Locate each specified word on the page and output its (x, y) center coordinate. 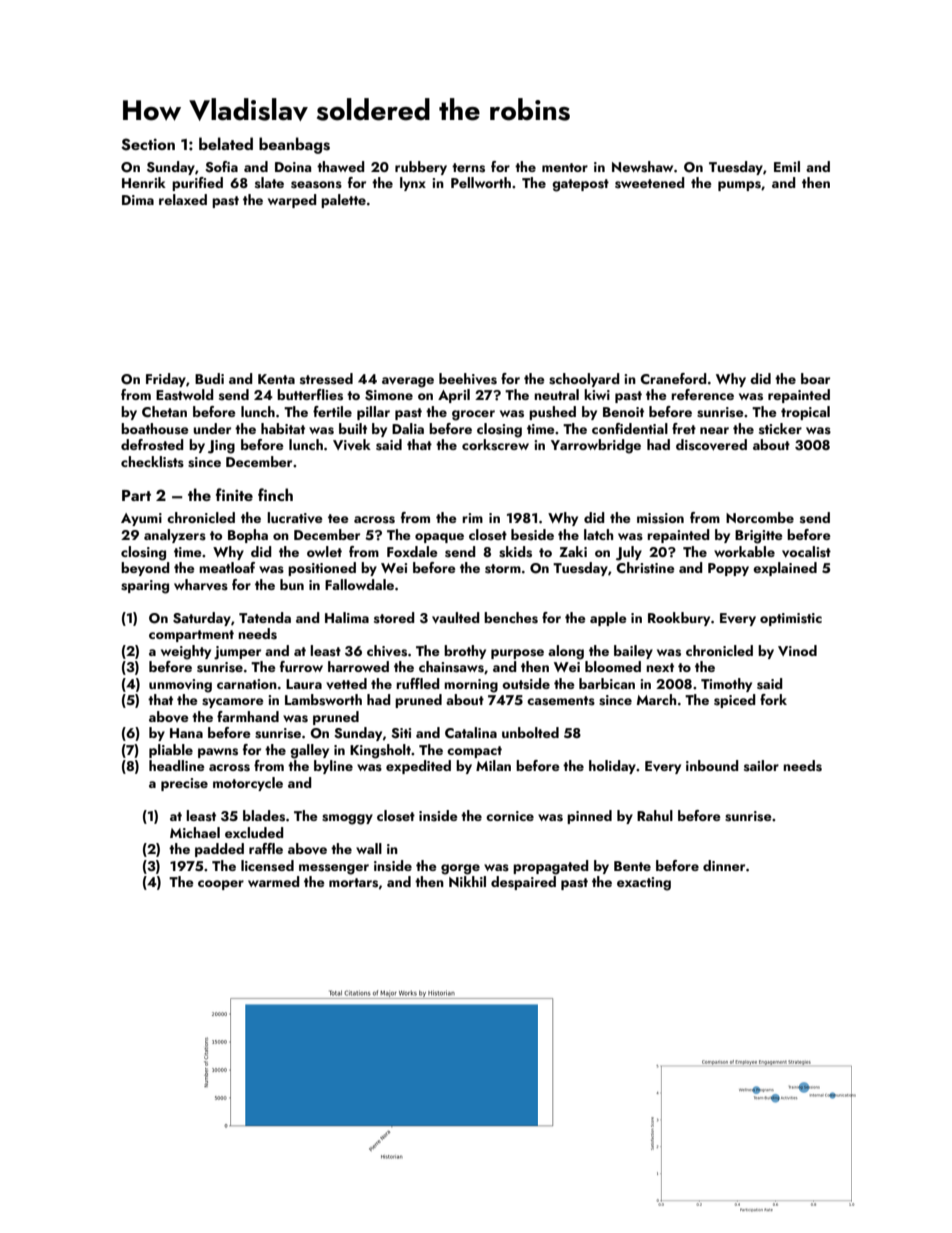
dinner (724, 865)
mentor (565, 167)
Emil (787, 166)
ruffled (418, 683)
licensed (267, 866)
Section (148, 144)
